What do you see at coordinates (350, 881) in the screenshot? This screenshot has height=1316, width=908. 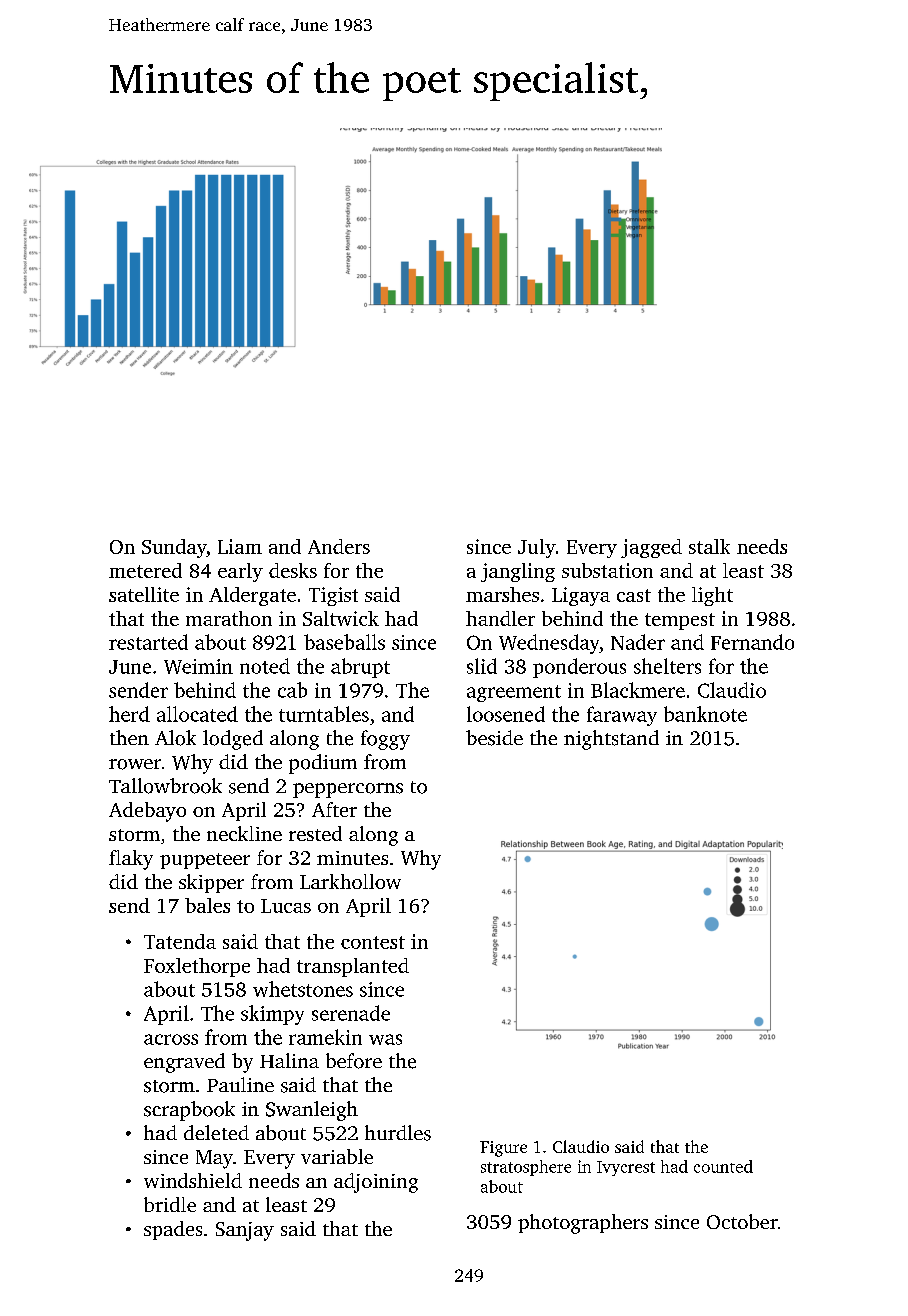 I see `Larkhollow` at bounding box center [350, 881].
